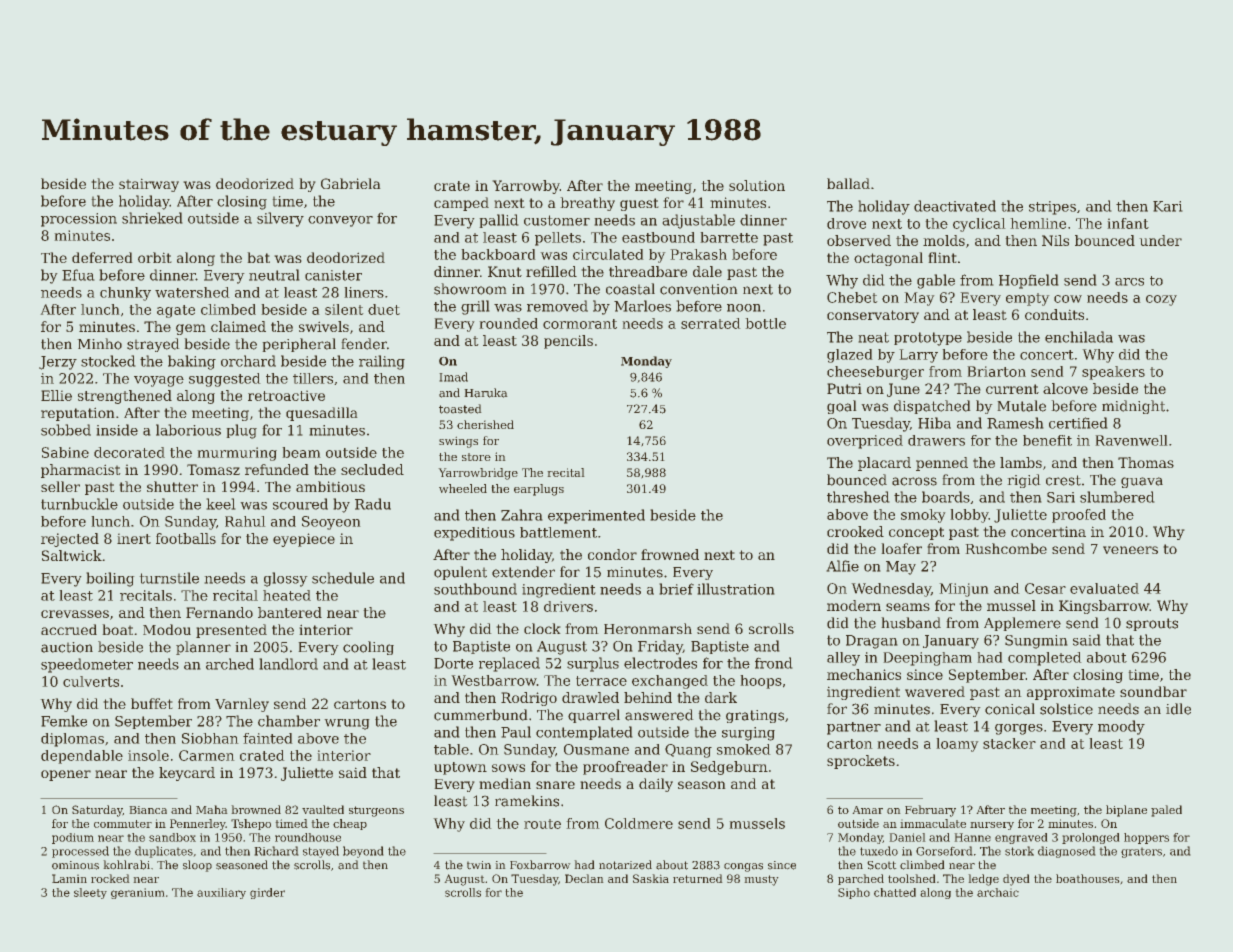  Describe the element at coordinates (757, 185) in the screenshot. I see `solution` at that location.
